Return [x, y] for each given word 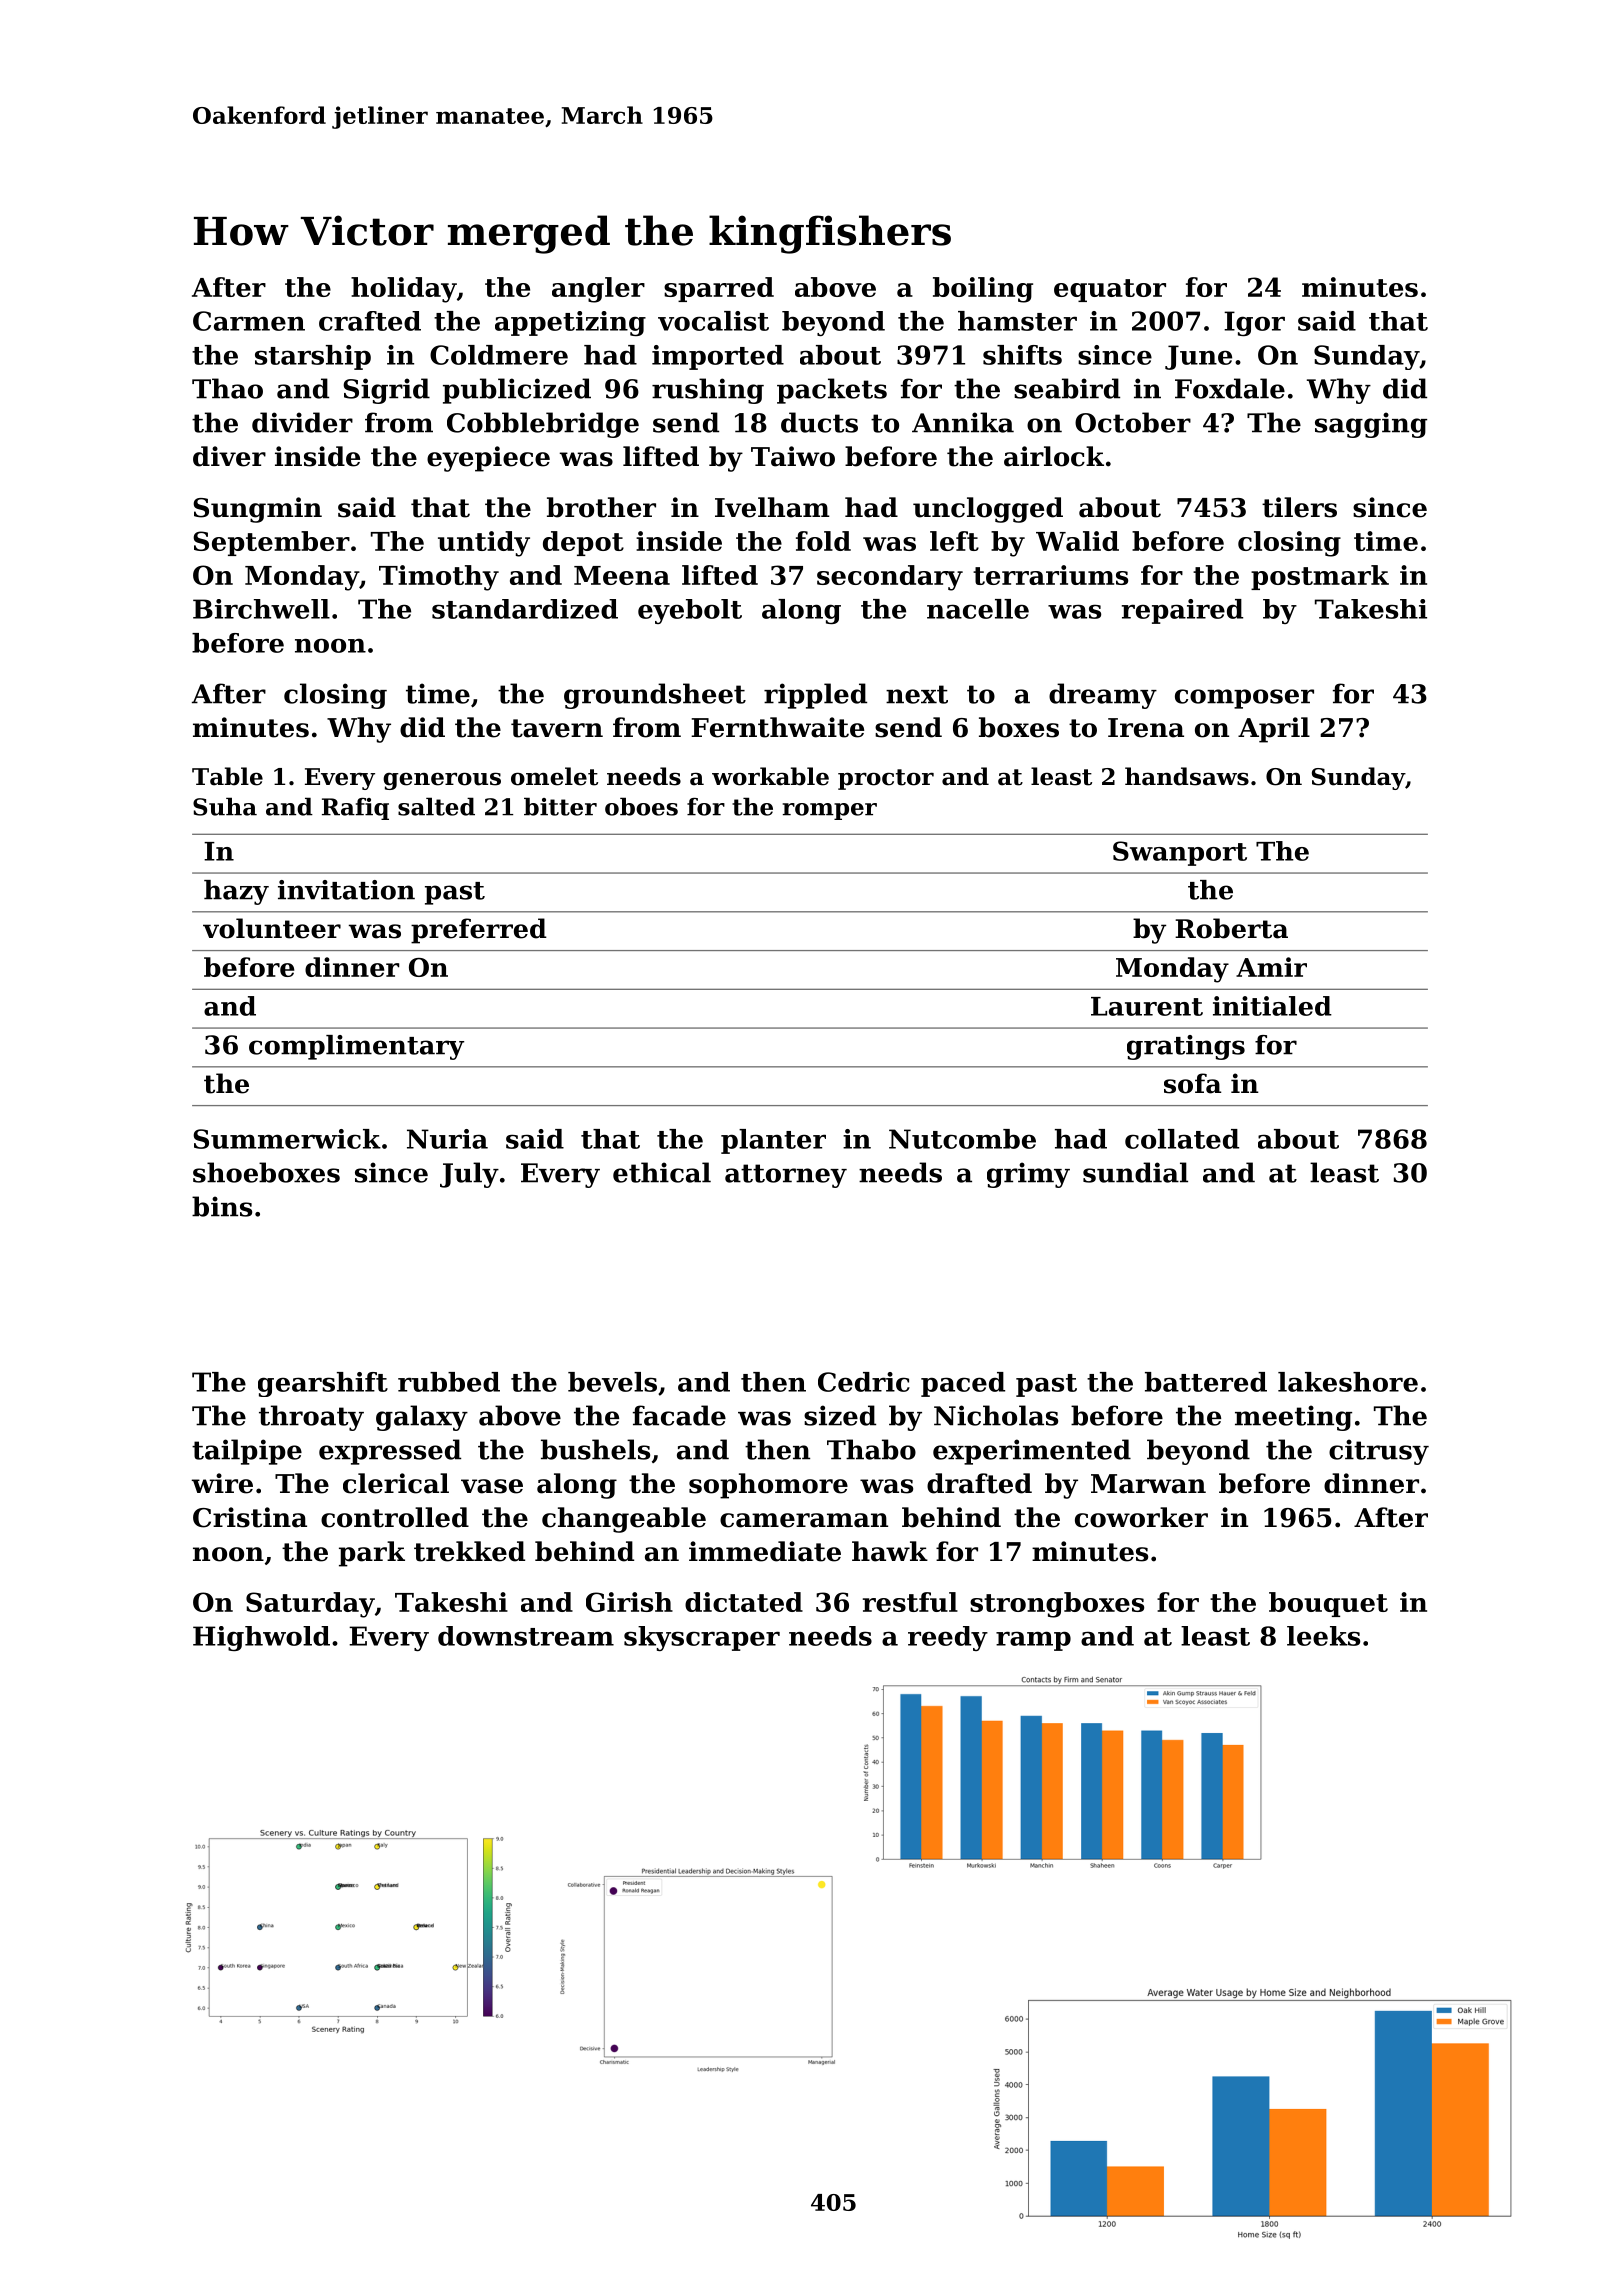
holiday [404, 290]
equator [1110, 290]
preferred [479, 931]
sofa [1192, 1083]
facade [679, 1415]
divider [302, 422]
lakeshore [1348, 1382]
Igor [1254, 323]
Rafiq [355, 809]
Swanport [1180, 853]
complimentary [356, 1047]
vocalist [713, 321]
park [372, 1554]
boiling [983, 290]
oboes [641, 806]
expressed [390, 1452]
